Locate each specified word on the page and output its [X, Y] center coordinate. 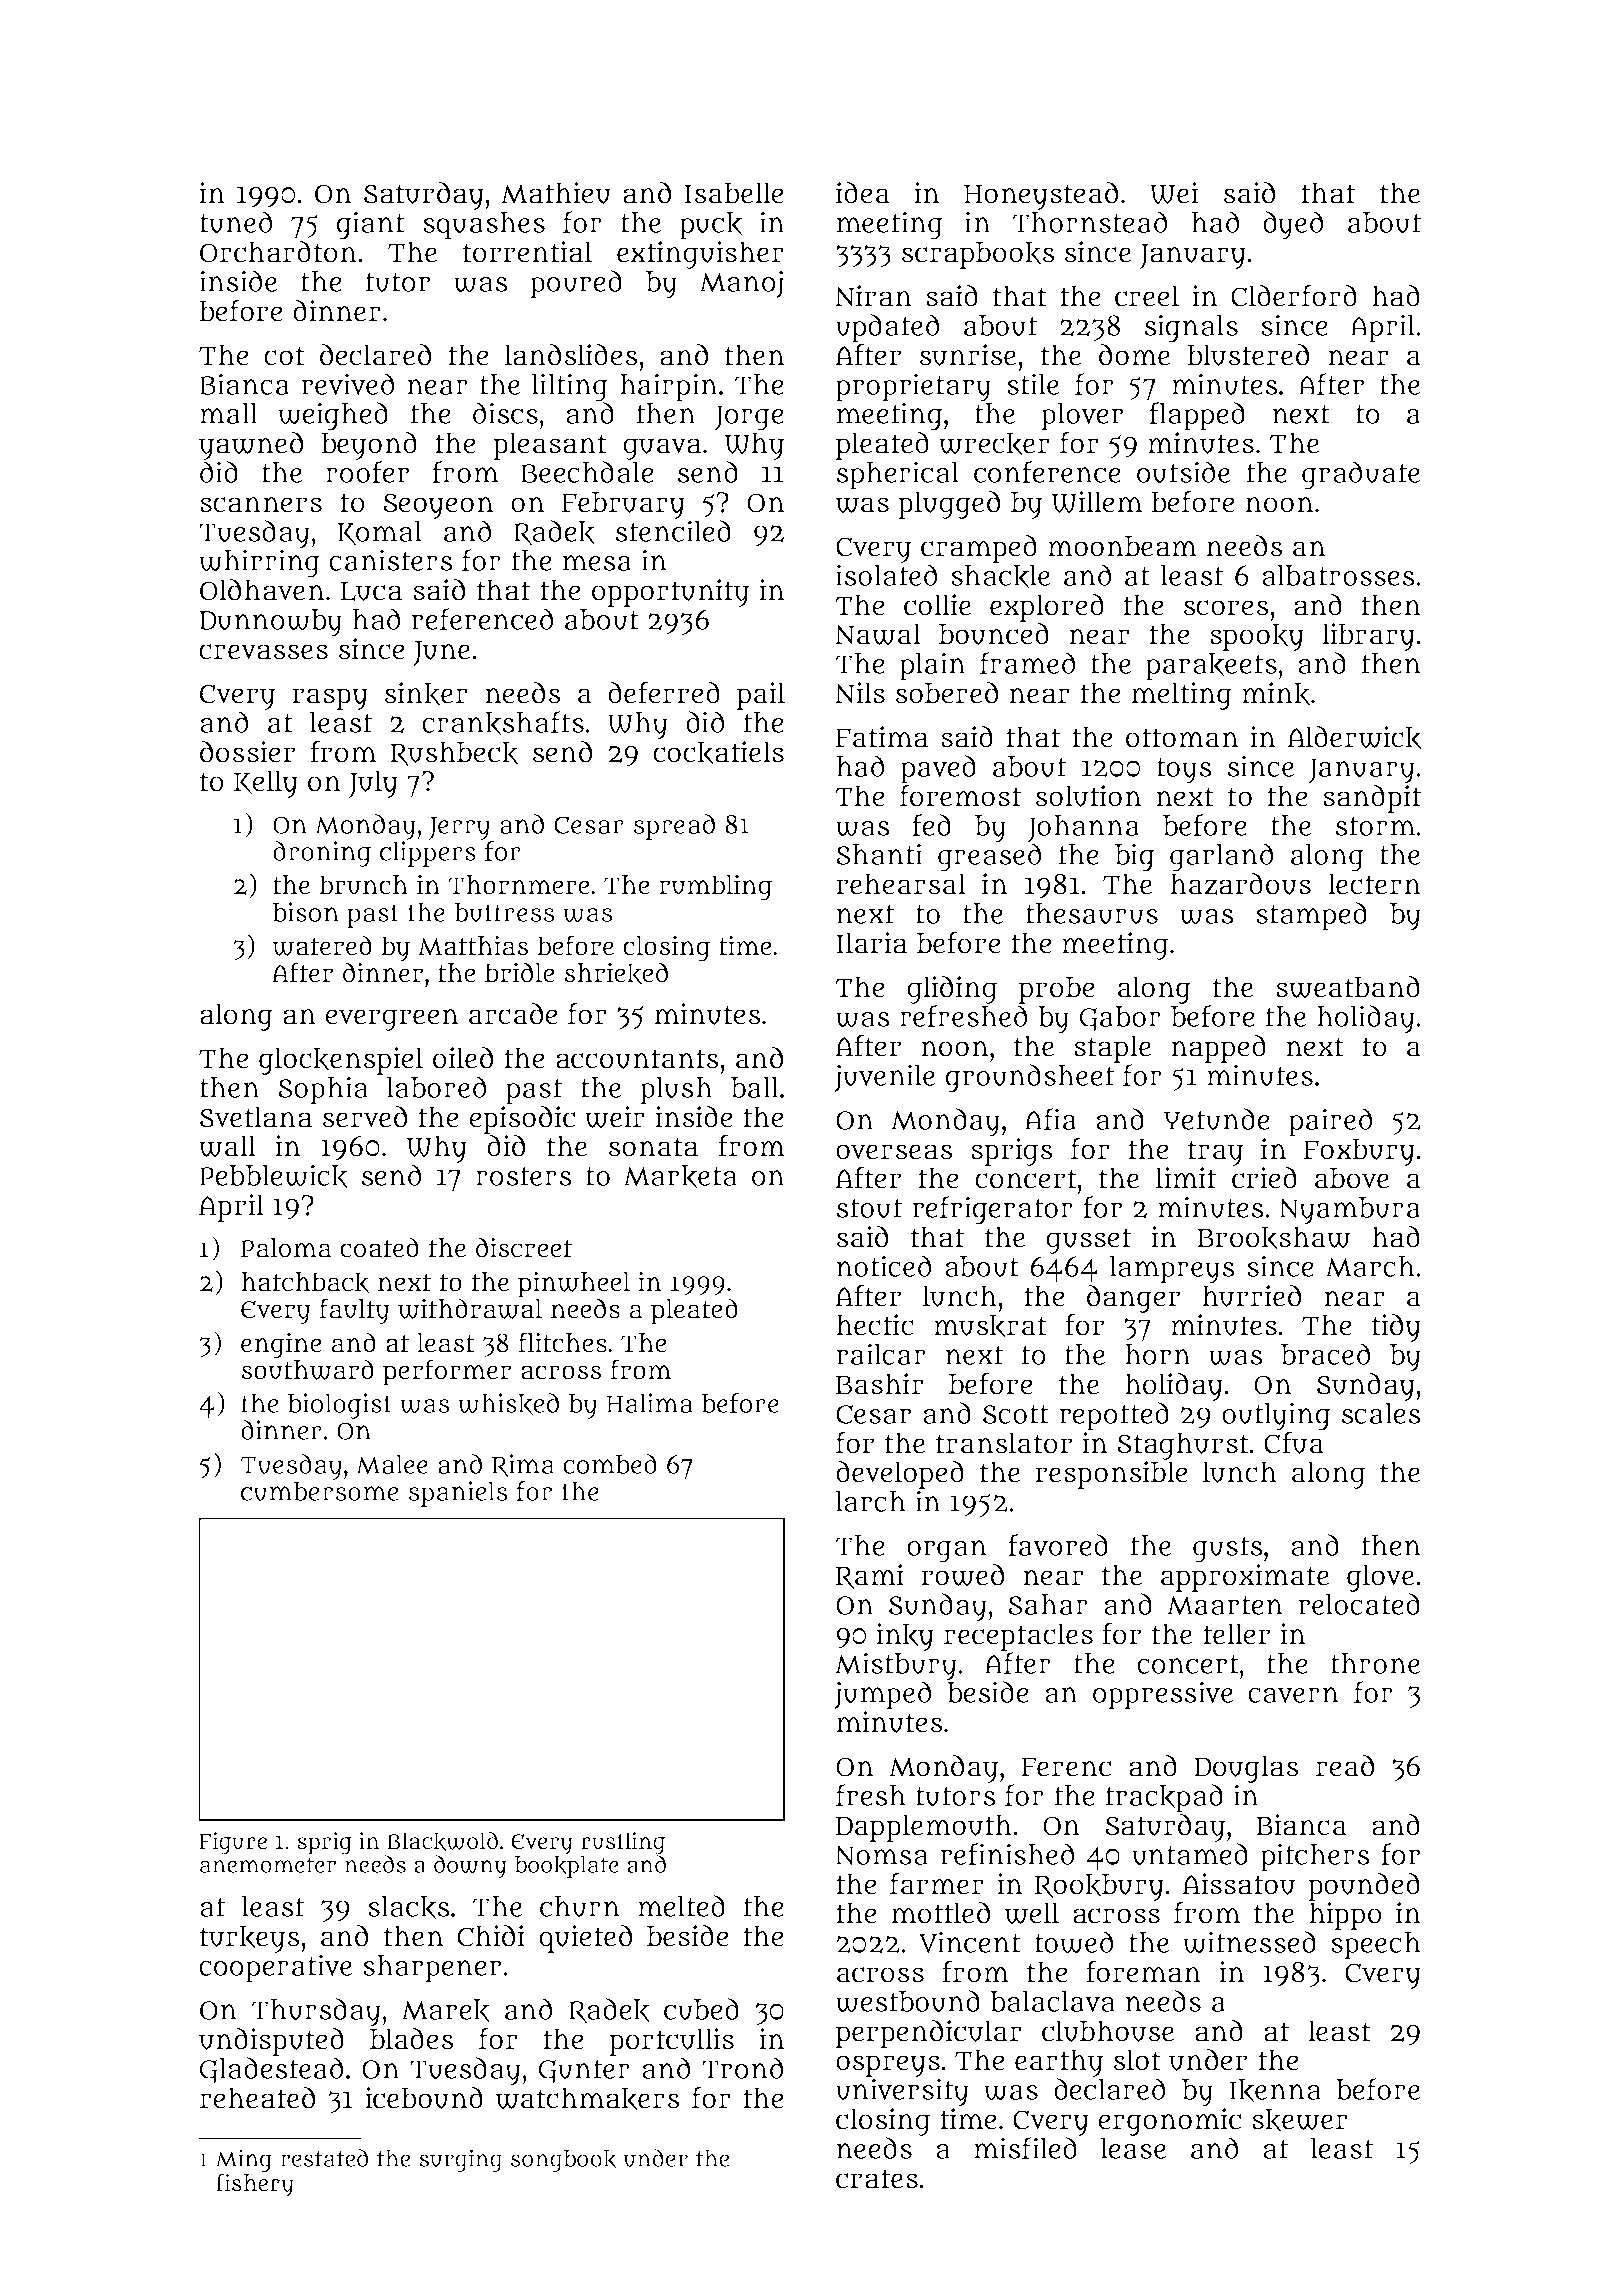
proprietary [913, 387]
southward [308, 1369]
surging [461, 2160]
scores [1226, 608]
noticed [884, 1266]
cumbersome [320, 1491]
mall [229, 413]
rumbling [715, 887]
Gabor [1120, 1018]
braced [1325, 1354]
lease [1133, 2148]
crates [877, 2179]
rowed [962, 1574]
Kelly [266, 784]
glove [1380, 1578]
